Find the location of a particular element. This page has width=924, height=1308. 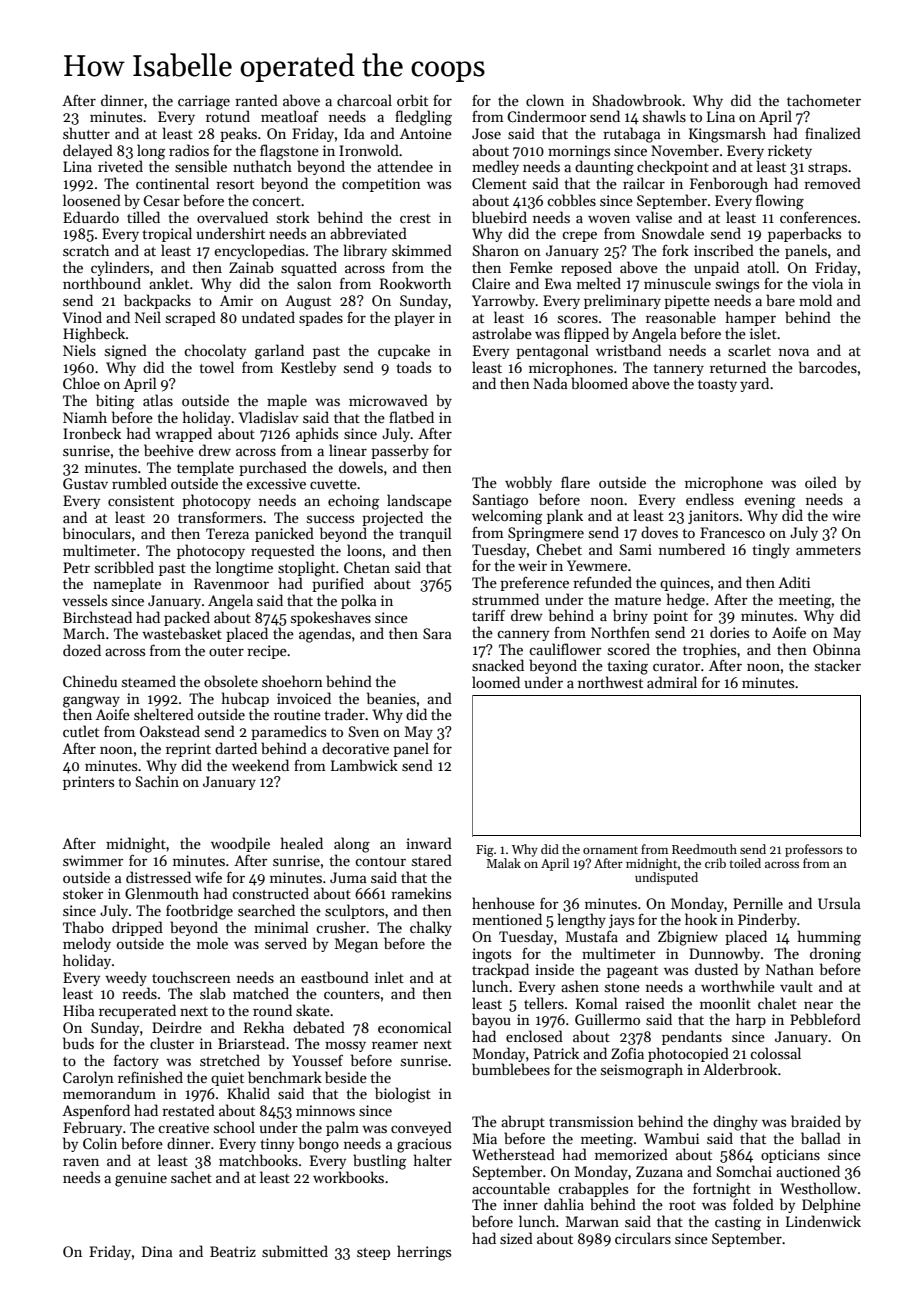

Dina is located at coordinates (157, 1251).
